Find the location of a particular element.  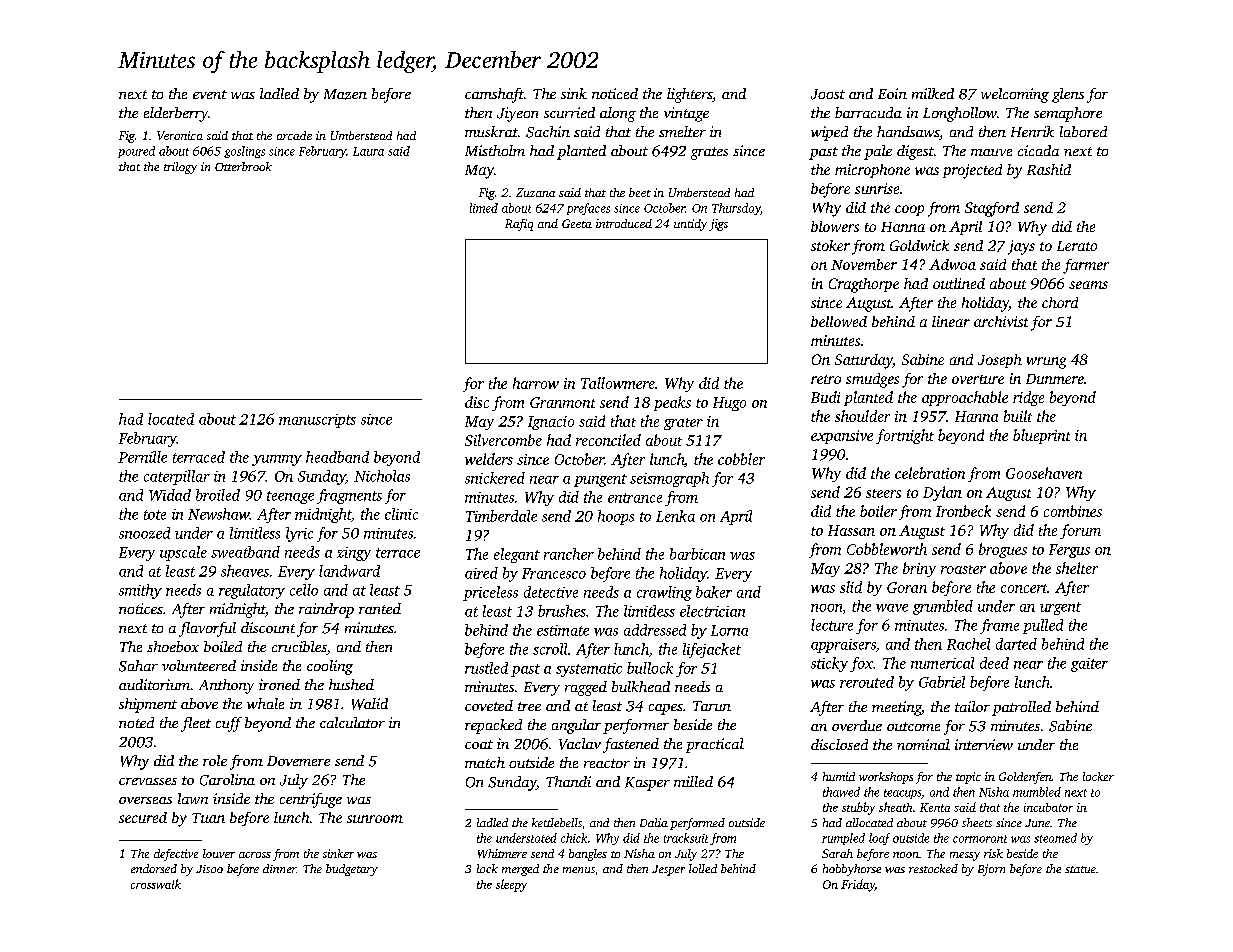

urgent is located at coordinates (1060, 608).
